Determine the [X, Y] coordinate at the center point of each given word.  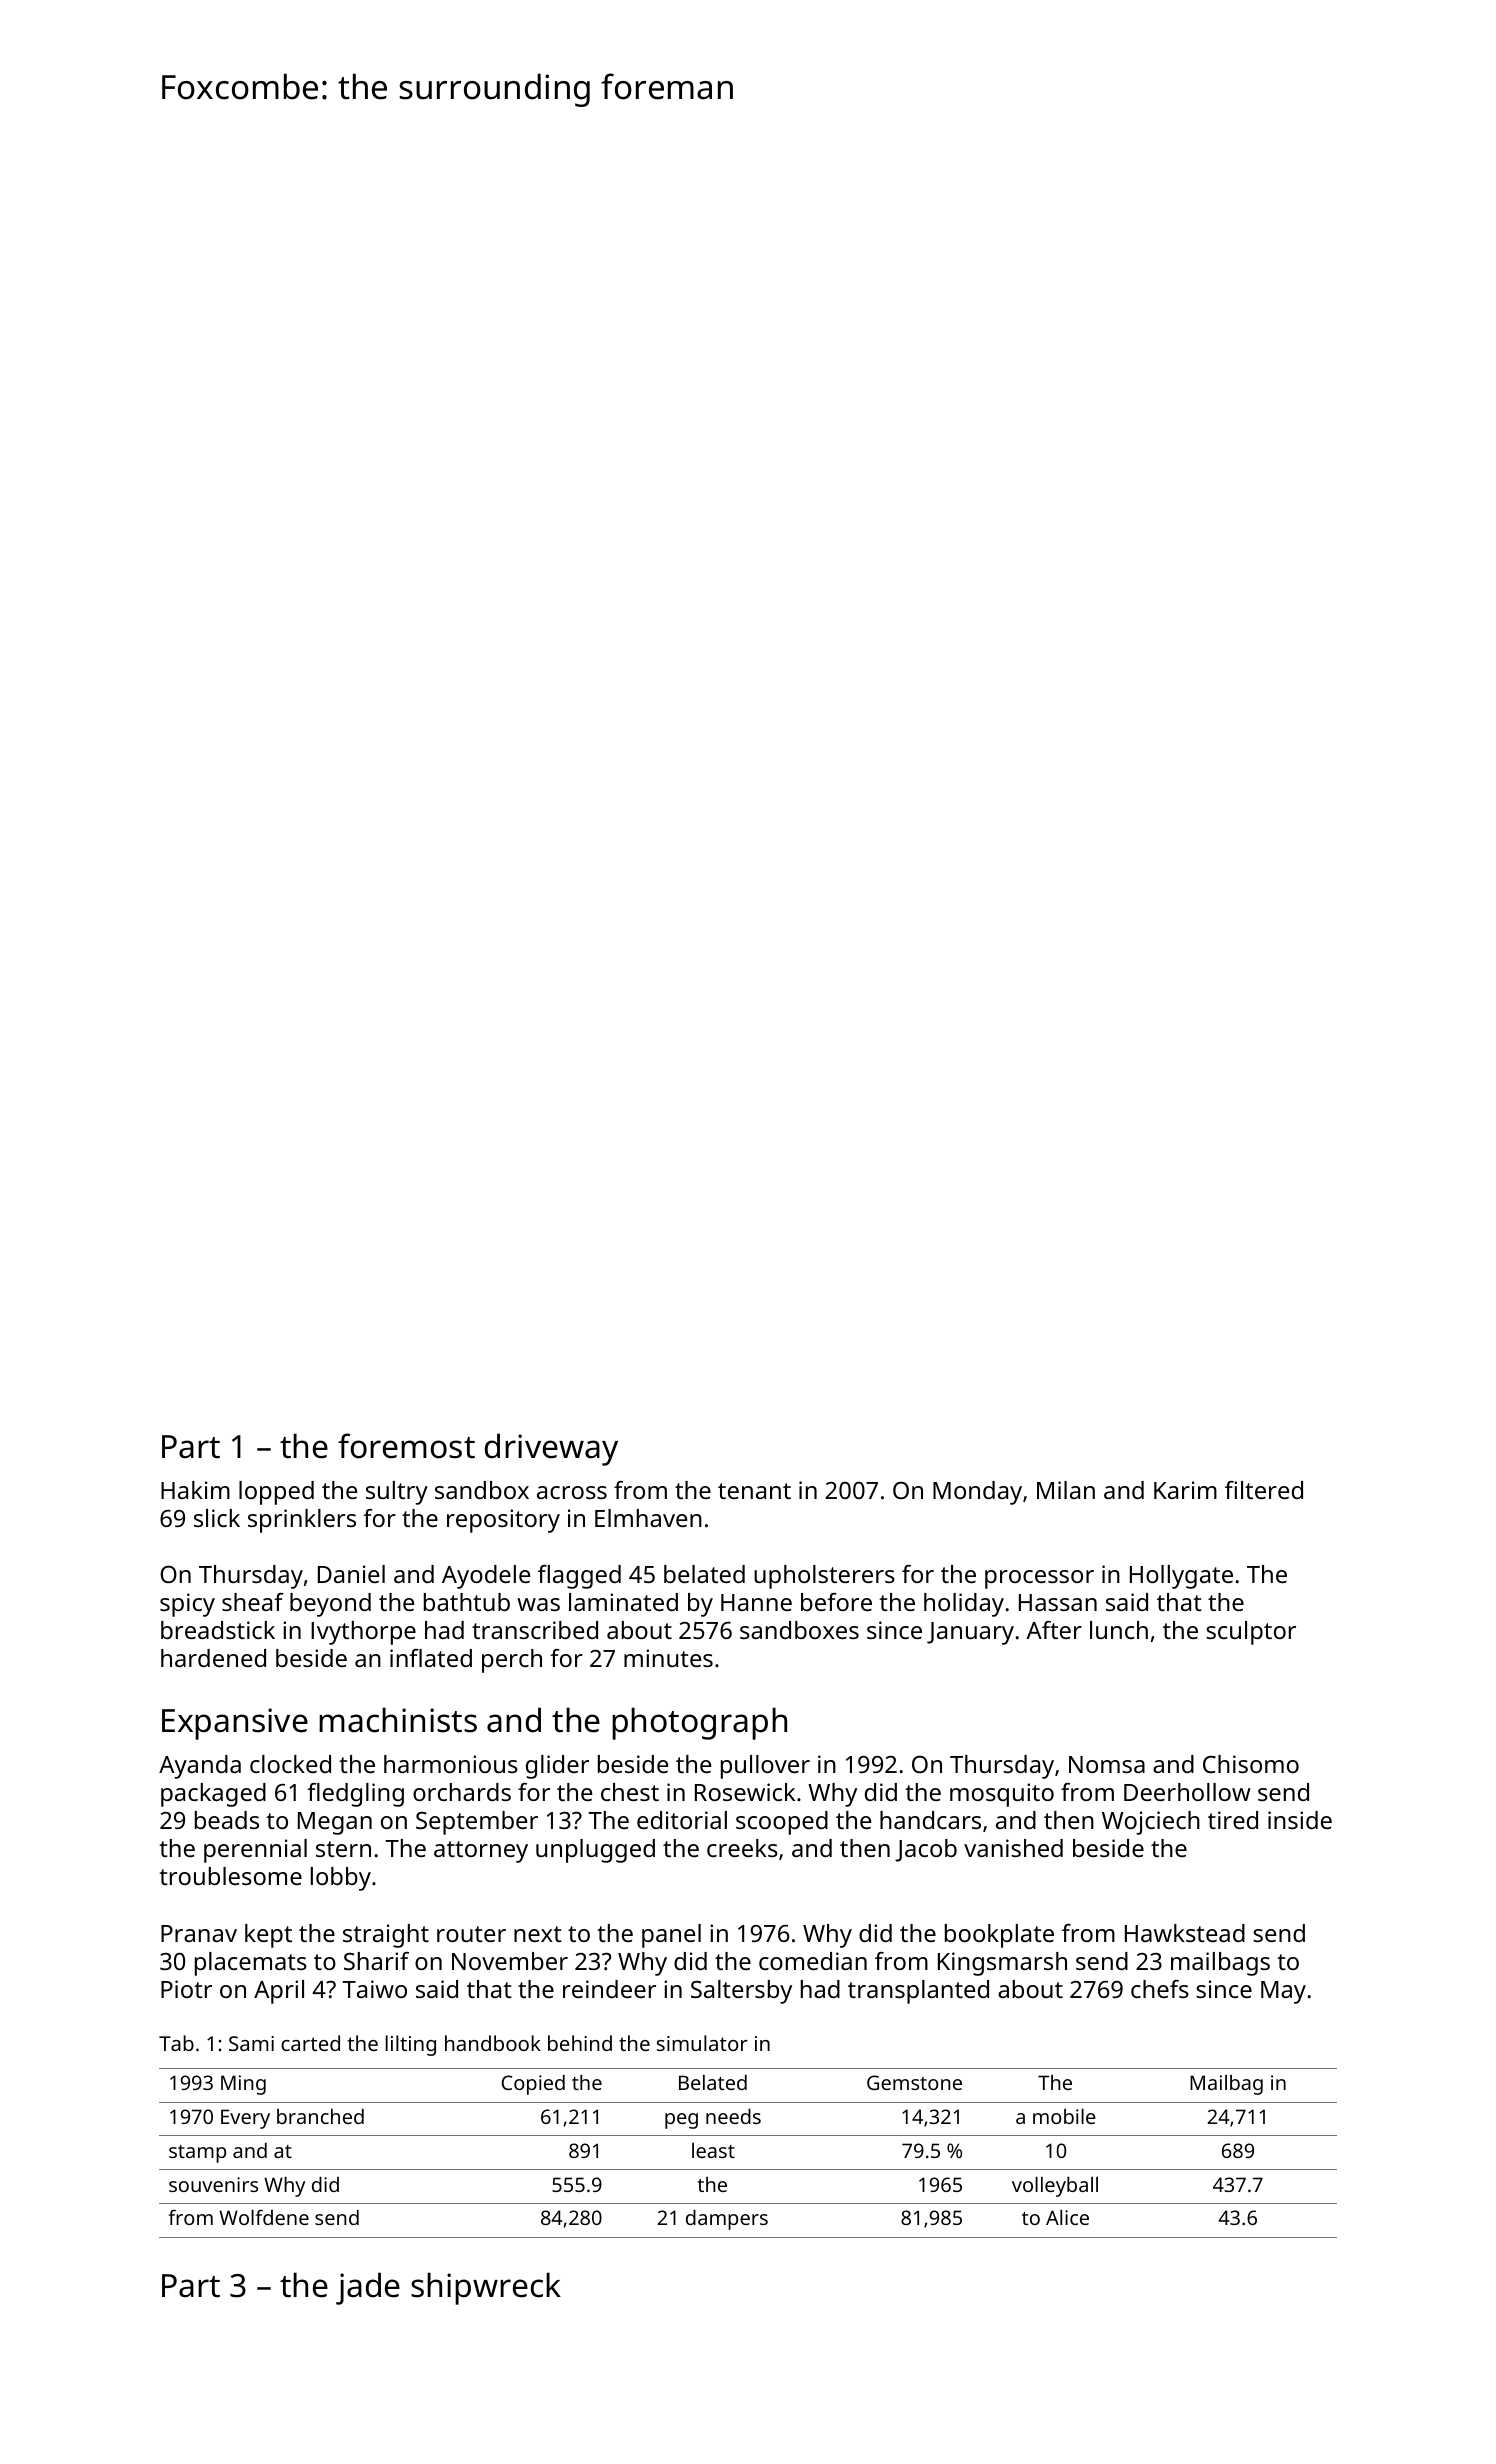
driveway [551, 1449]
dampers [727, 2220]
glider [557, 1767]
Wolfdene [264, 2217]
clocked [290, 1764]
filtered [1264, 1490]
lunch [1119, 1630]
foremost [406, 1446]
